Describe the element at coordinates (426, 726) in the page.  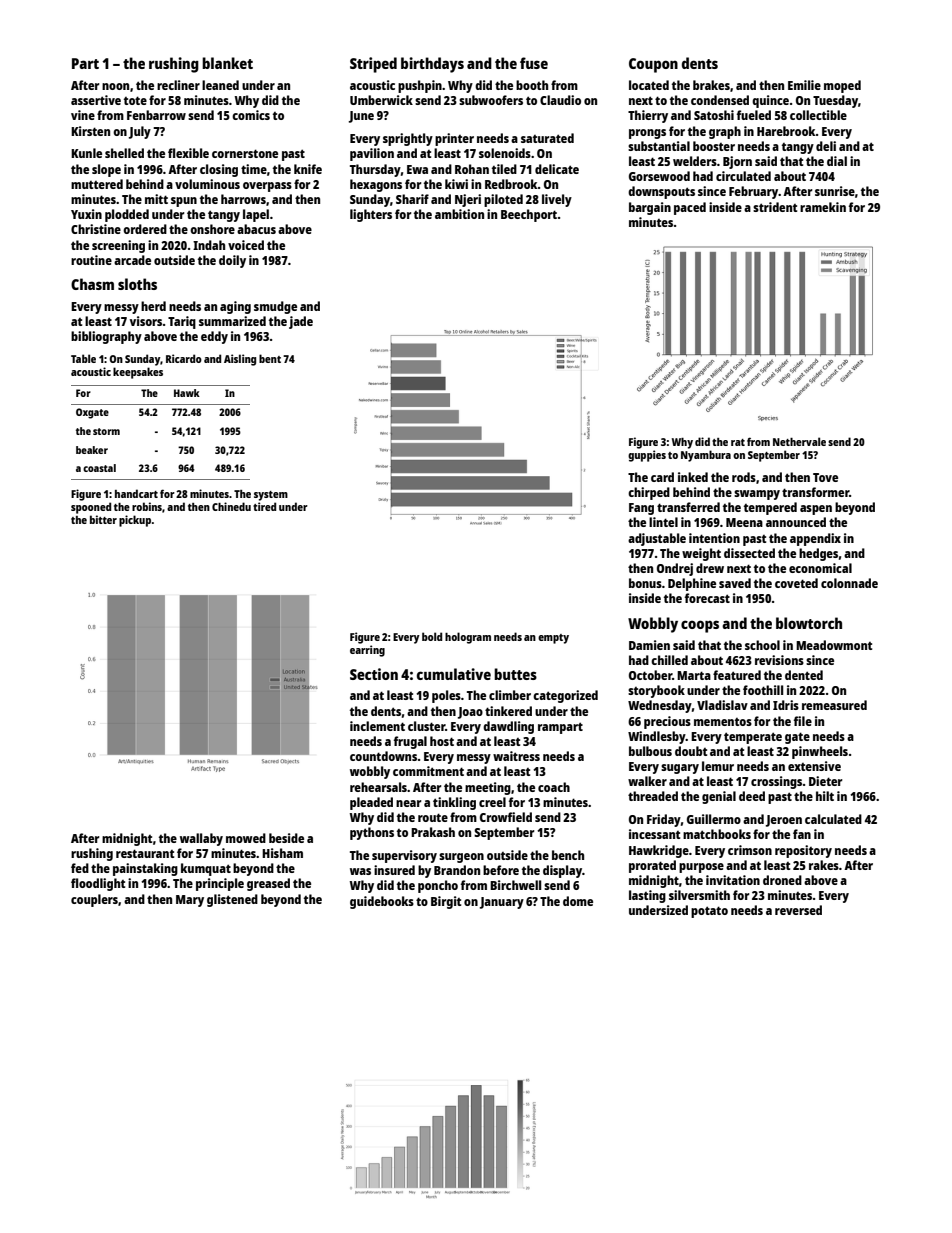
I see `cluster` at that location.
